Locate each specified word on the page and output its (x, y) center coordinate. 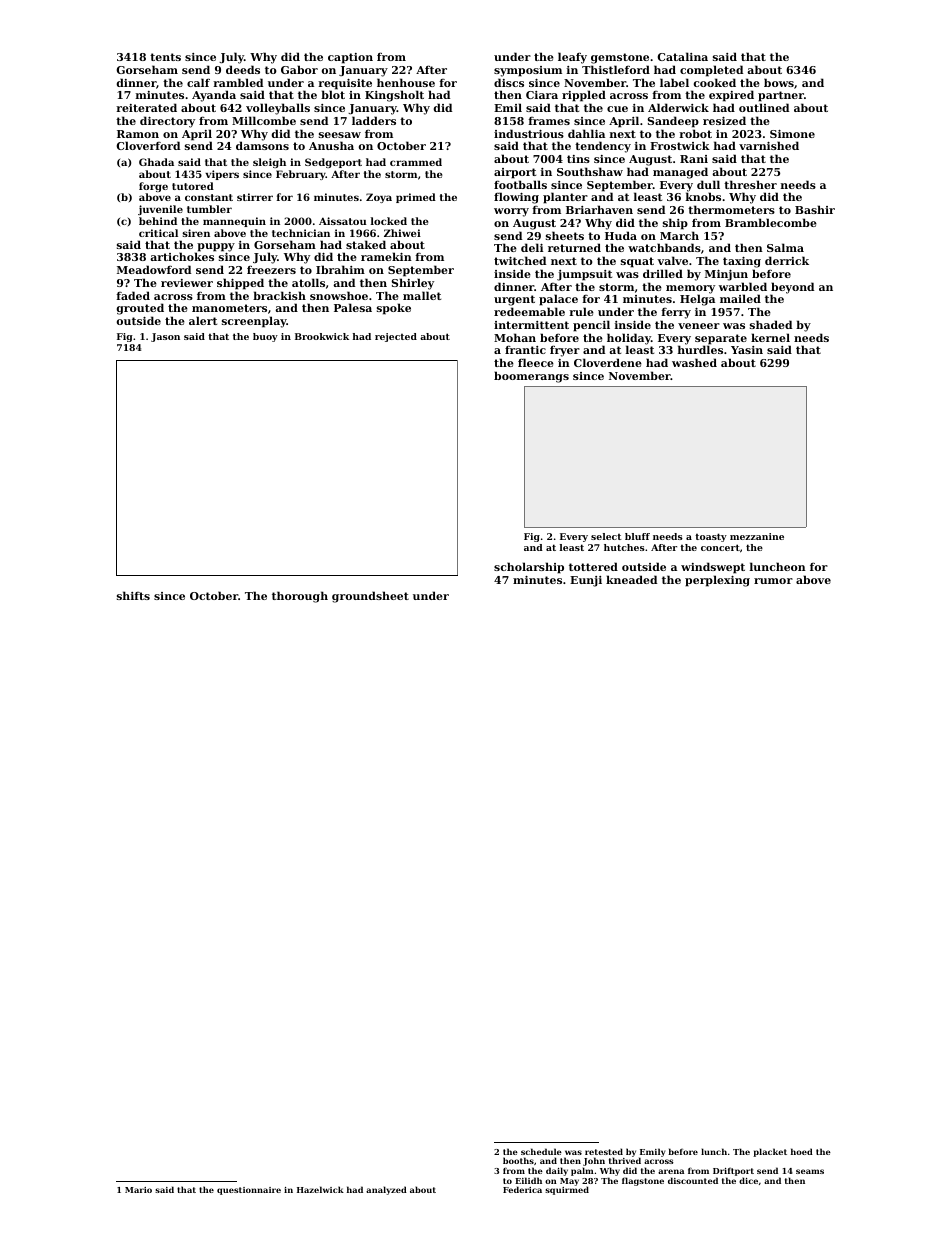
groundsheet (370, 597)
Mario (138, 1190)
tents (165, 57)
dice (748, 1180)
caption (350, 58)
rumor (773, 581)
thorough (300, 597)
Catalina (683, 56)
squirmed (567, 1191)
